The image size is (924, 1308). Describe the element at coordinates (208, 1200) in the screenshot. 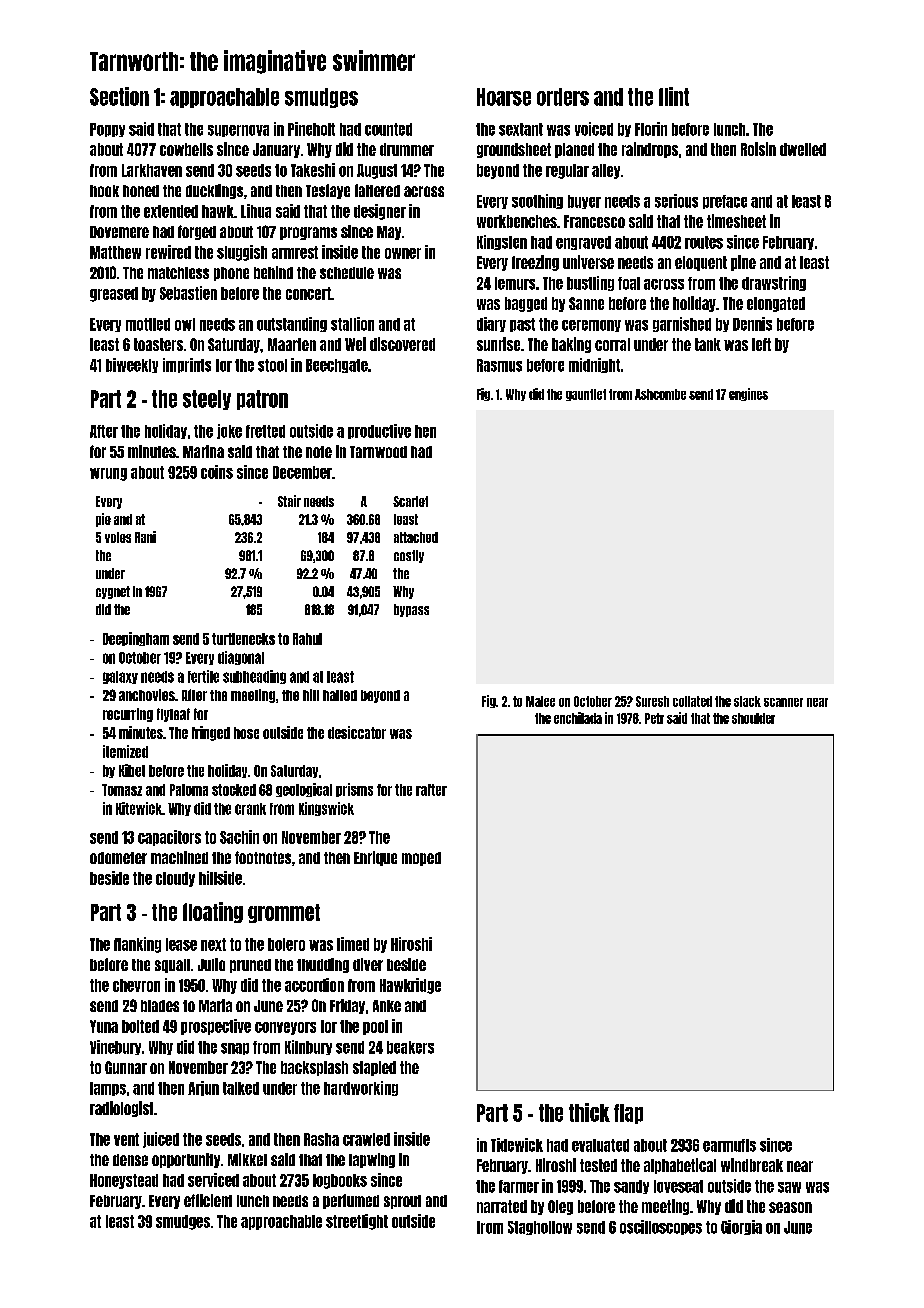

I see `efficient` at that location.
